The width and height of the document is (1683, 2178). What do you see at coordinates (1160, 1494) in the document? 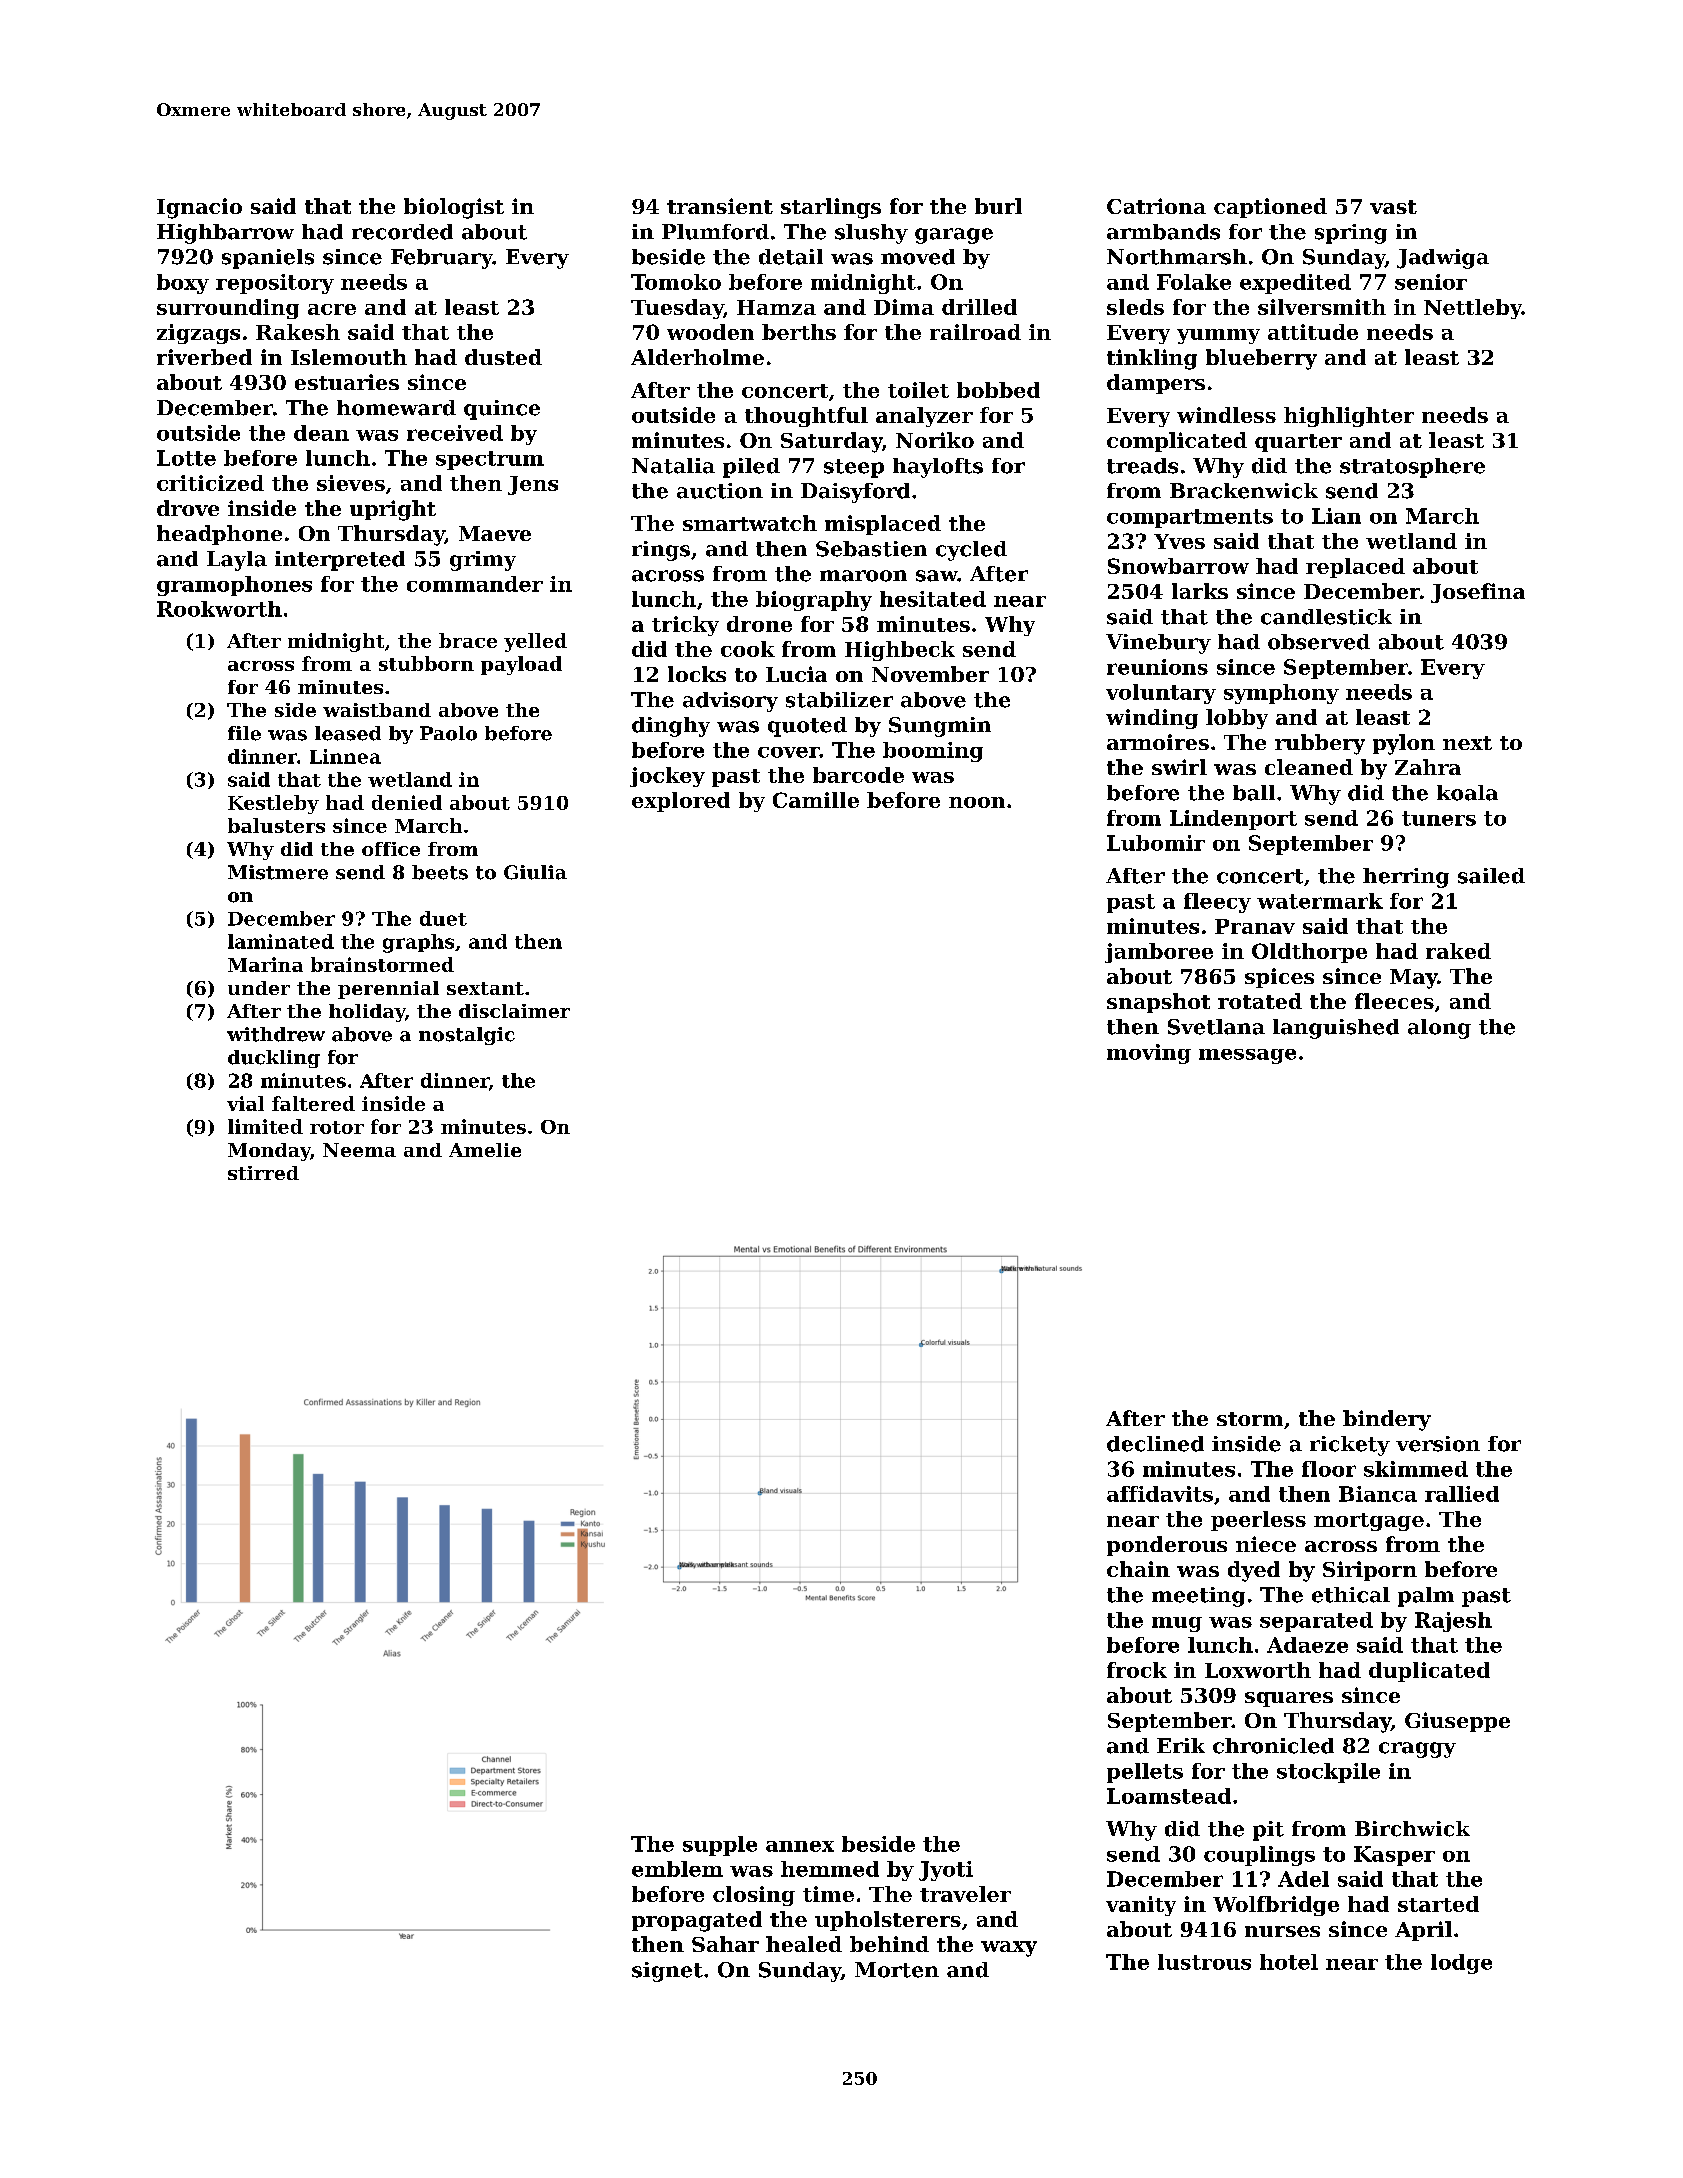
I see `affidavits` at bounding box center [1160, 1494].
